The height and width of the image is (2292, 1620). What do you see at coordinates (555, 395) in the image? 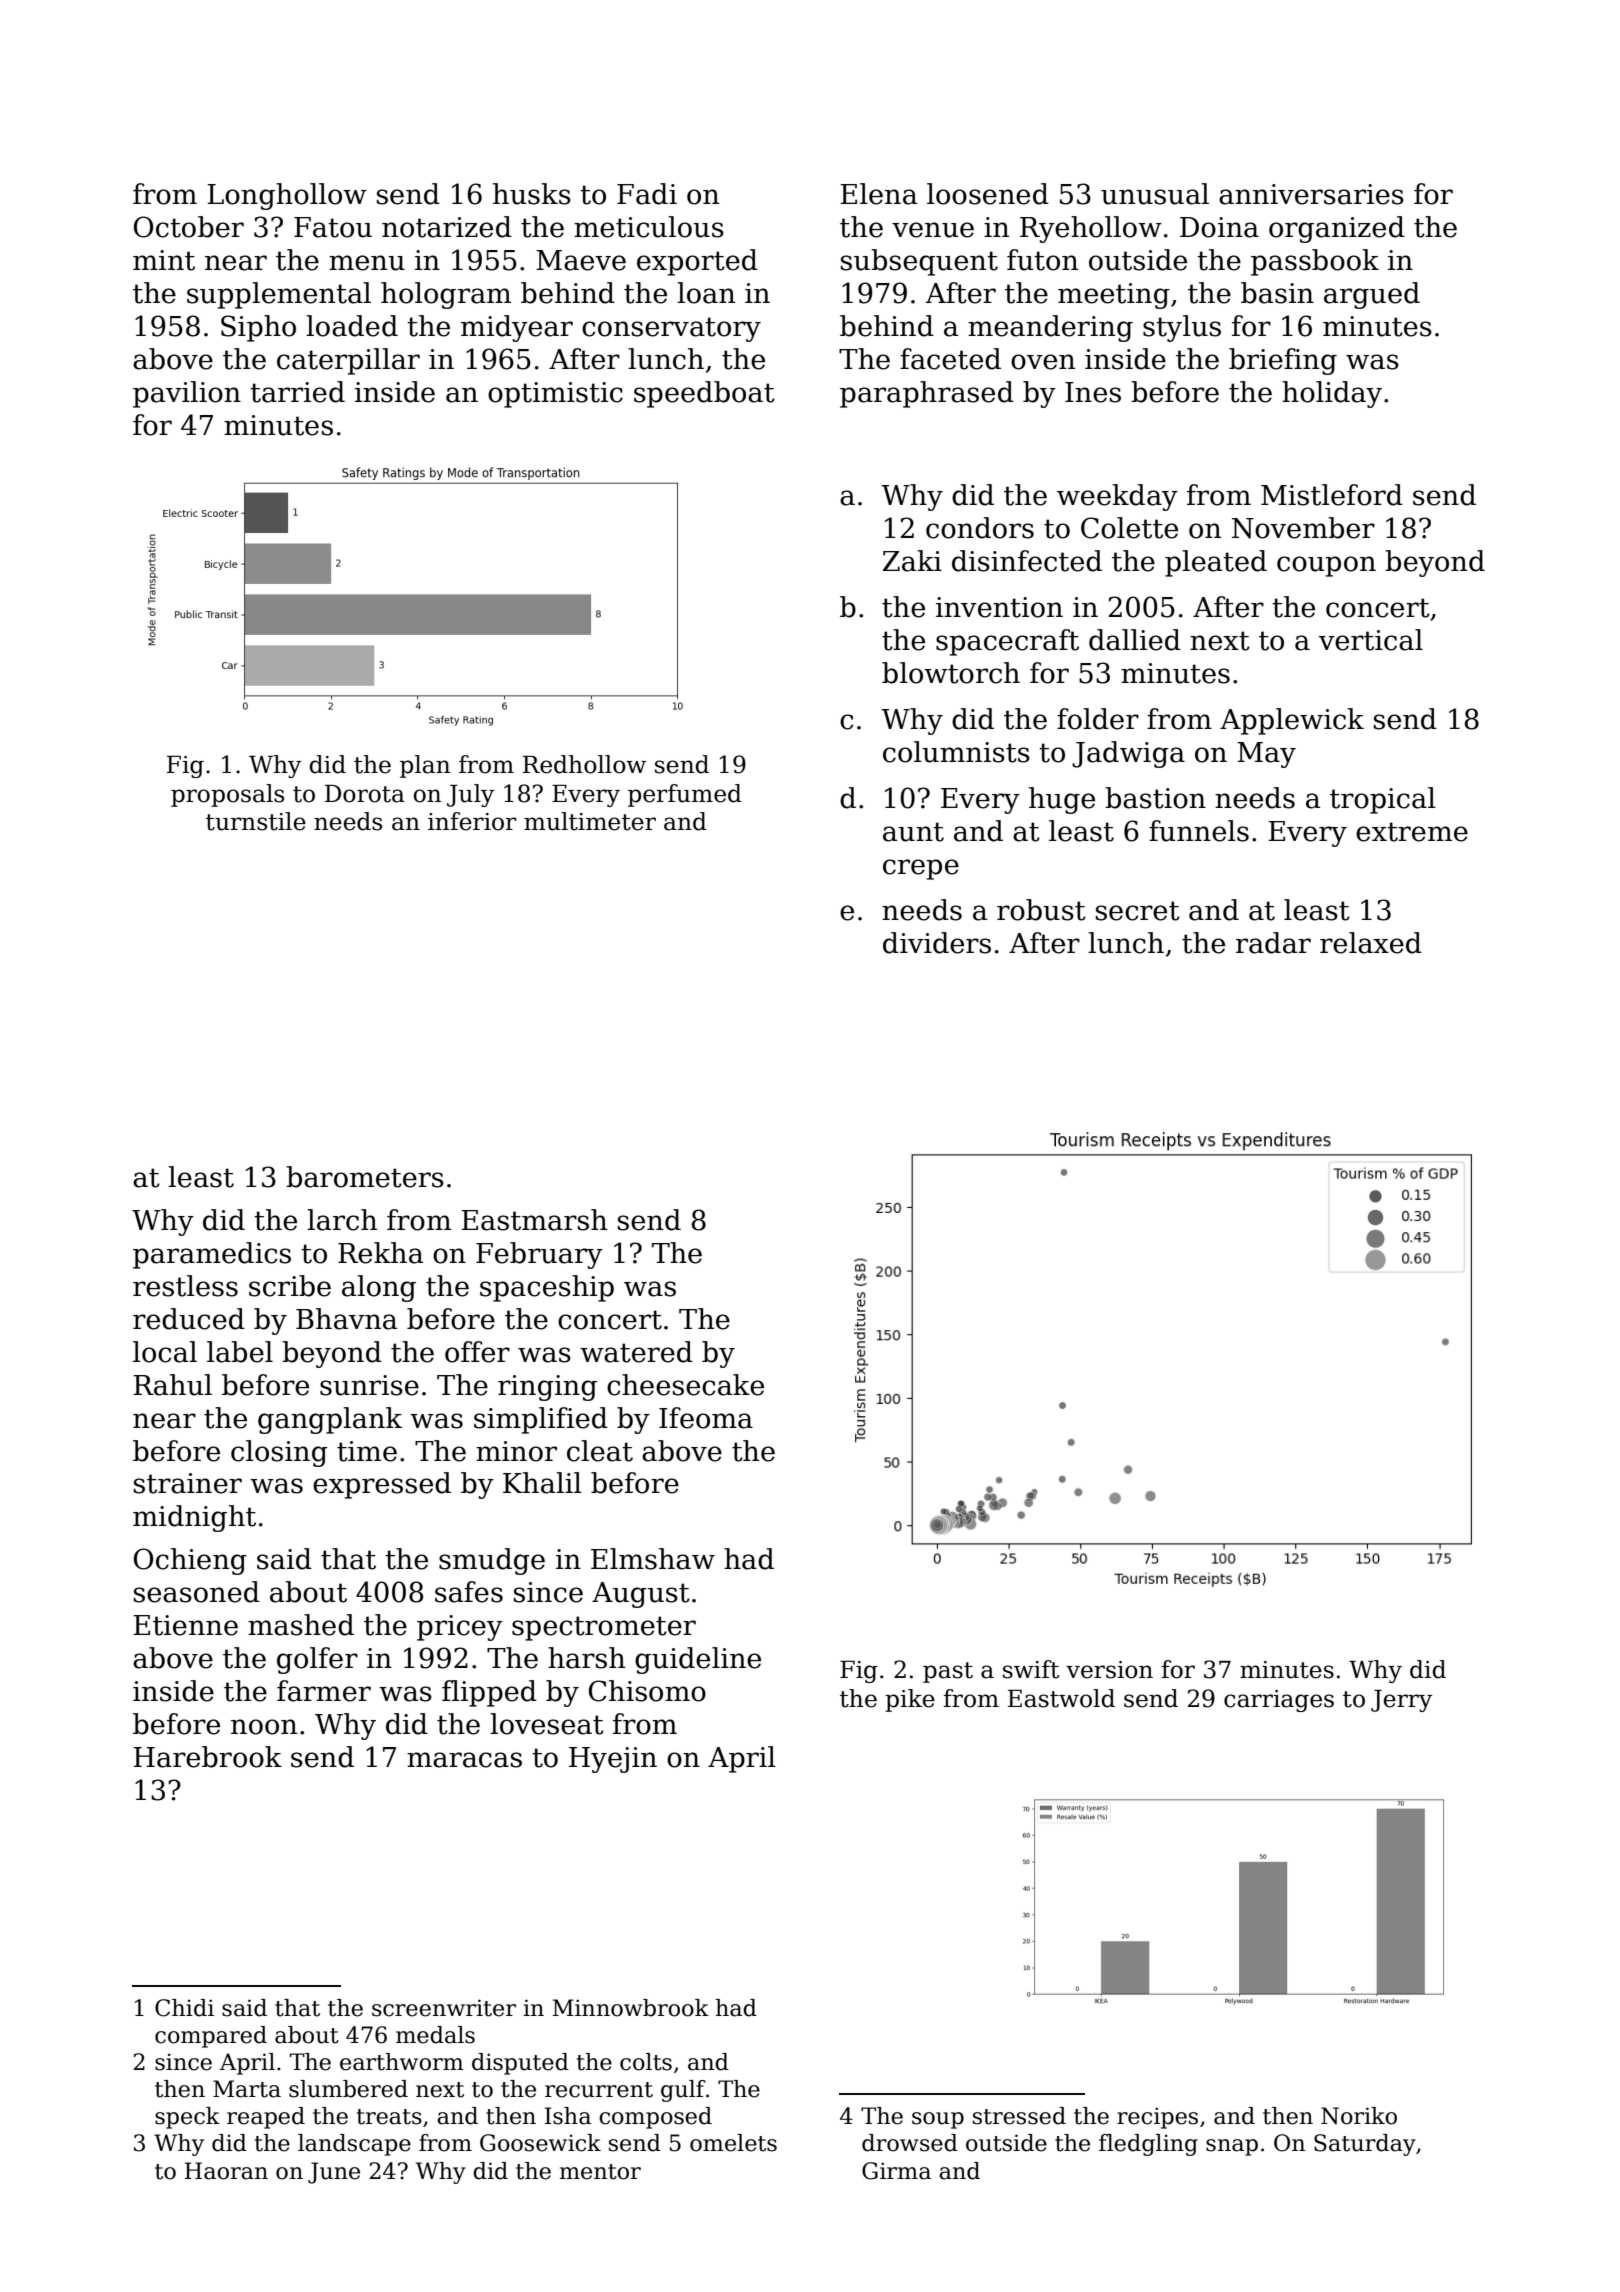
I see `optimistic` at bounding box center [555, 395].
